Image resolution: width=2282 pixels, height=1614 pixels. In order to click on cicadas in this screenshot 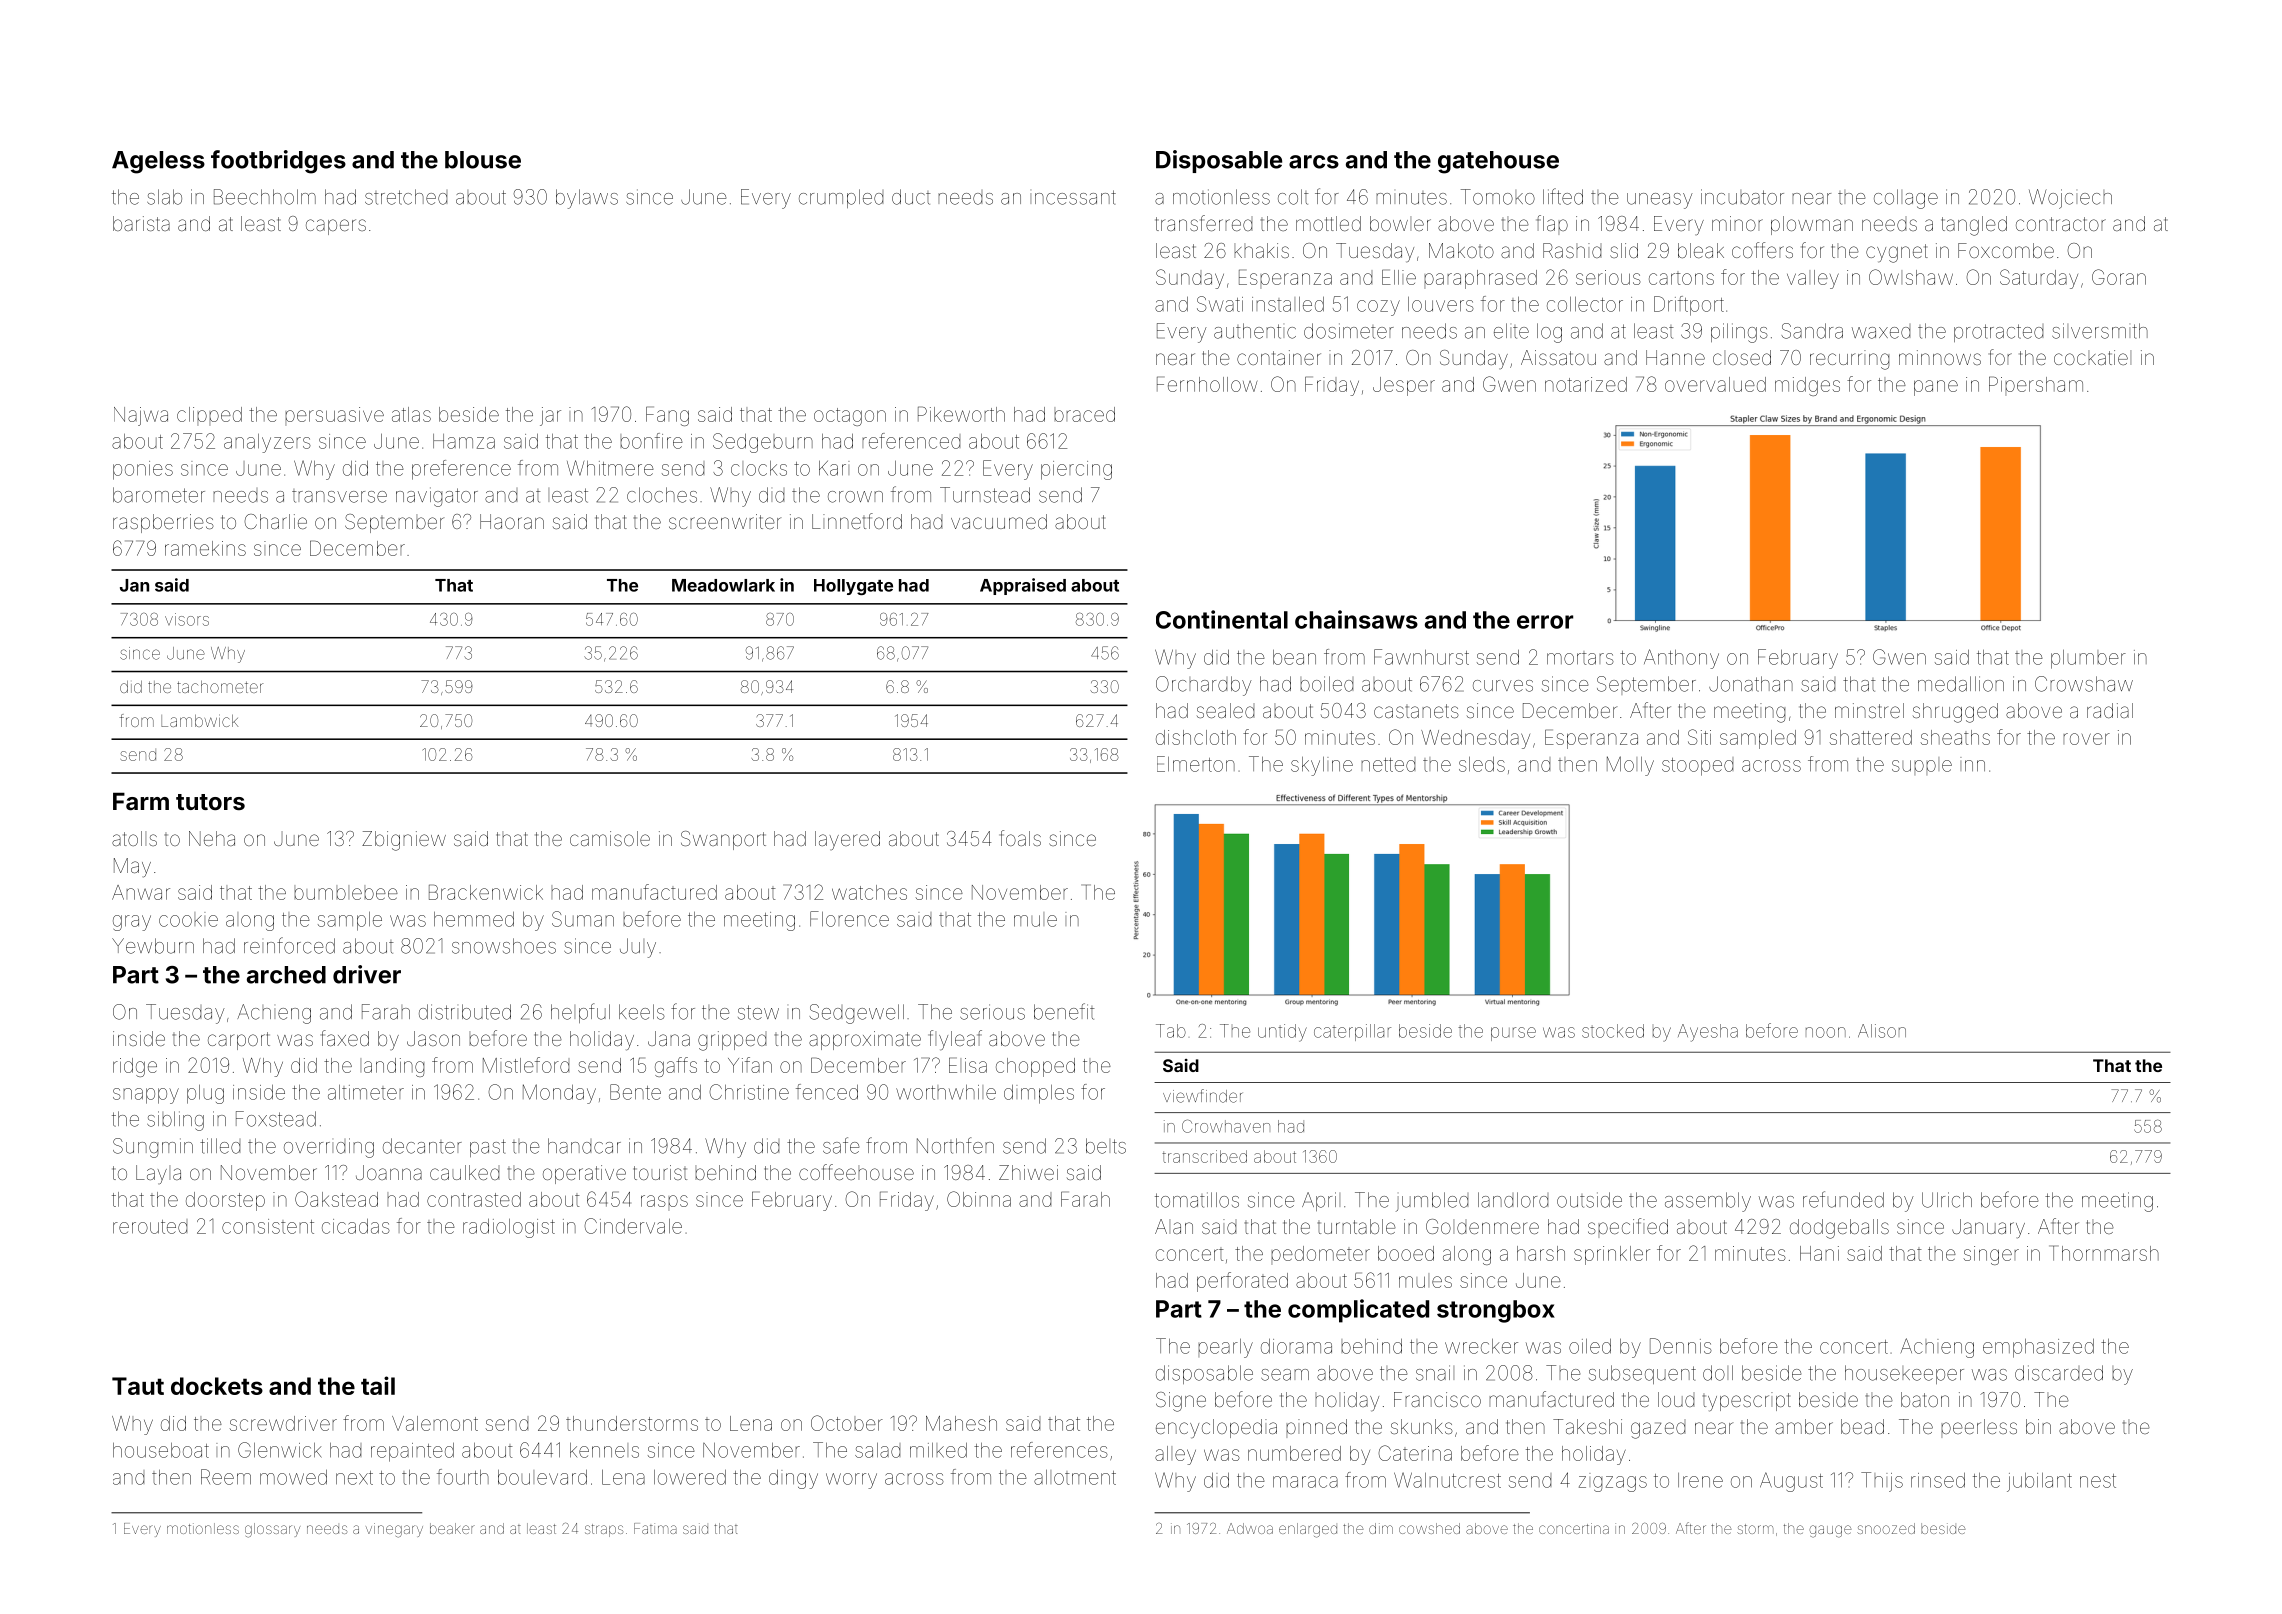, I will do `click(356, 1226)`.
